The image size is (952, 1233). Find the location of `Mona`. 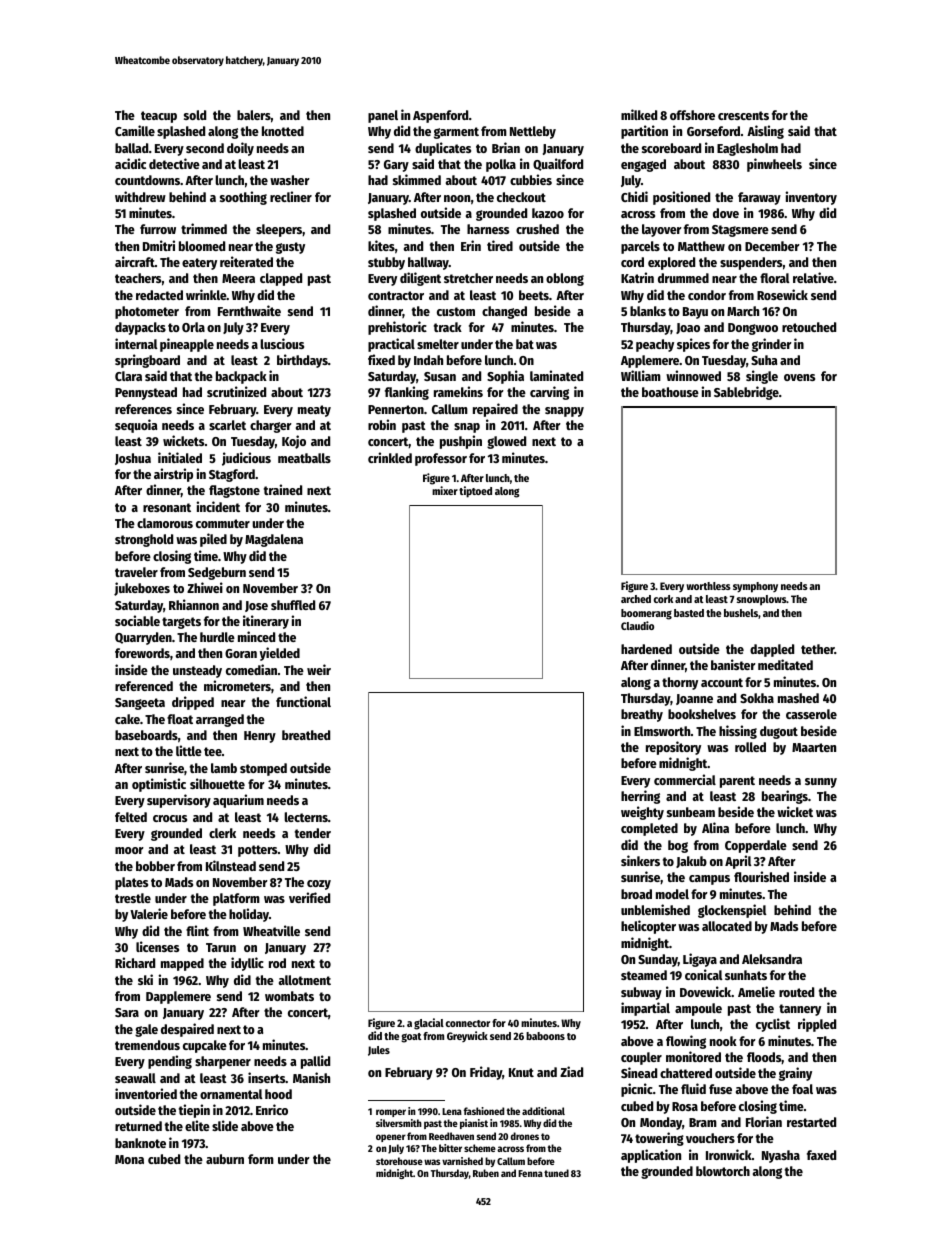

Mona is located at coordinates (129, 1159).
